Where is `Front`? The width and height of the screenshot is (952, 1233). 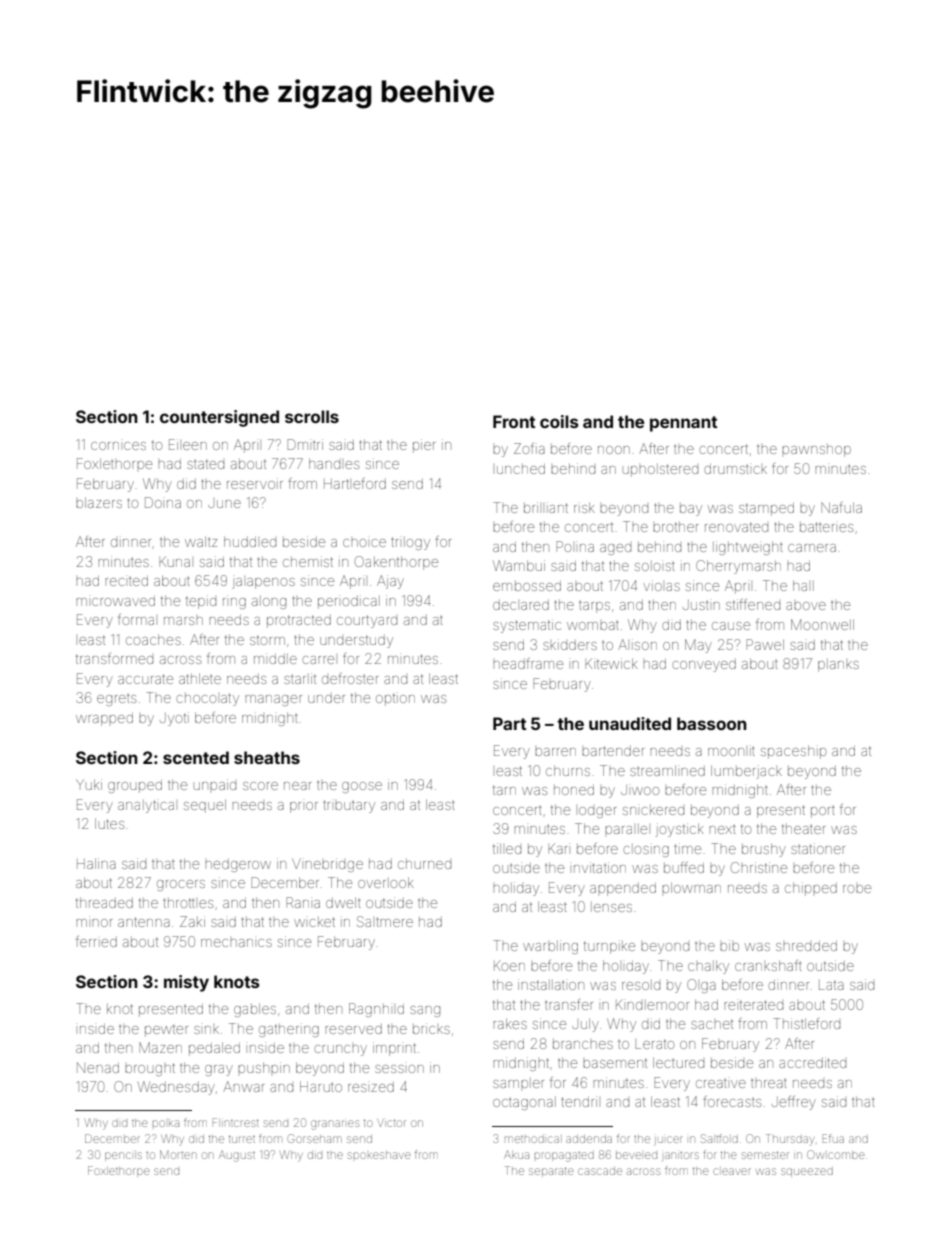 Front is located at coordinates (514, 421).
